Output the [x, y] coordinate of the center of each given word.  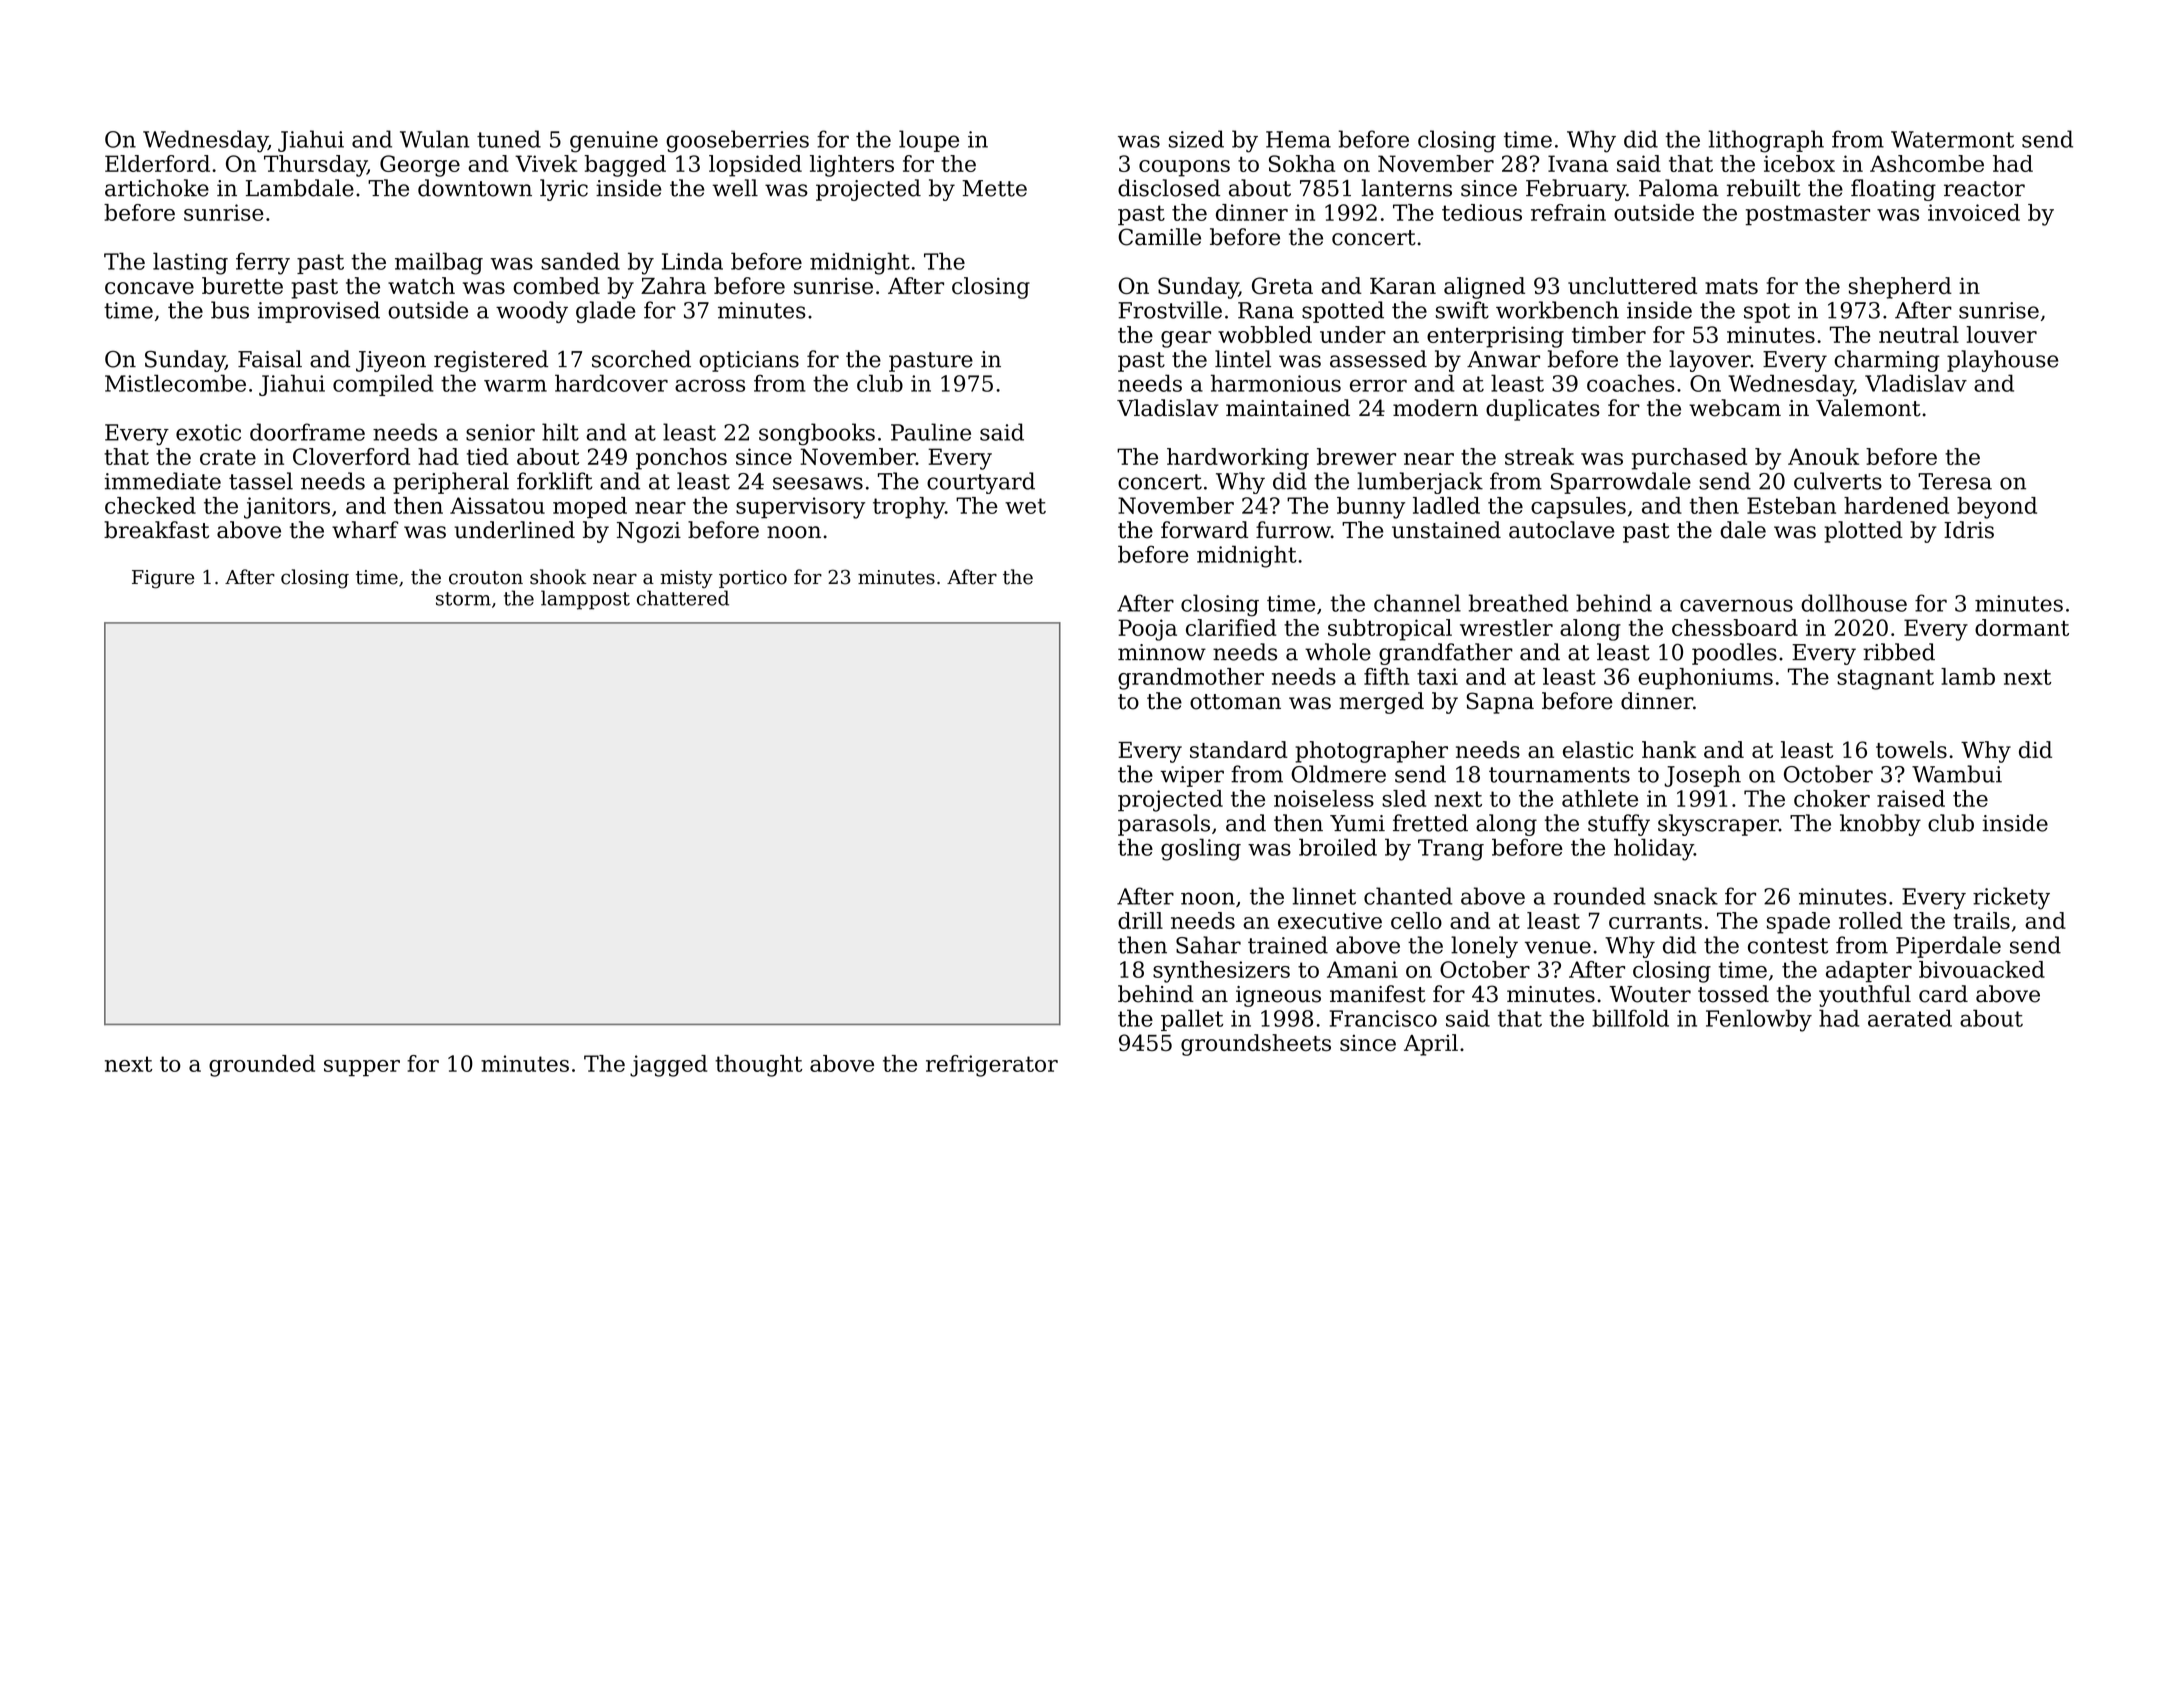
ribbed [1899, 652]
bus [230, 310]
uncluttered [1632, 285]
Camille [1159, 237]
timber [1609, 334]
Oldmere [1338, 774]
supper [362, 1068]
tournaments [1559, 775]
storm [463, 599]
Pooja [1147, 630]
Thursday [315, 166]
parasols [1164, 825]
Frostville [1170, 310]
